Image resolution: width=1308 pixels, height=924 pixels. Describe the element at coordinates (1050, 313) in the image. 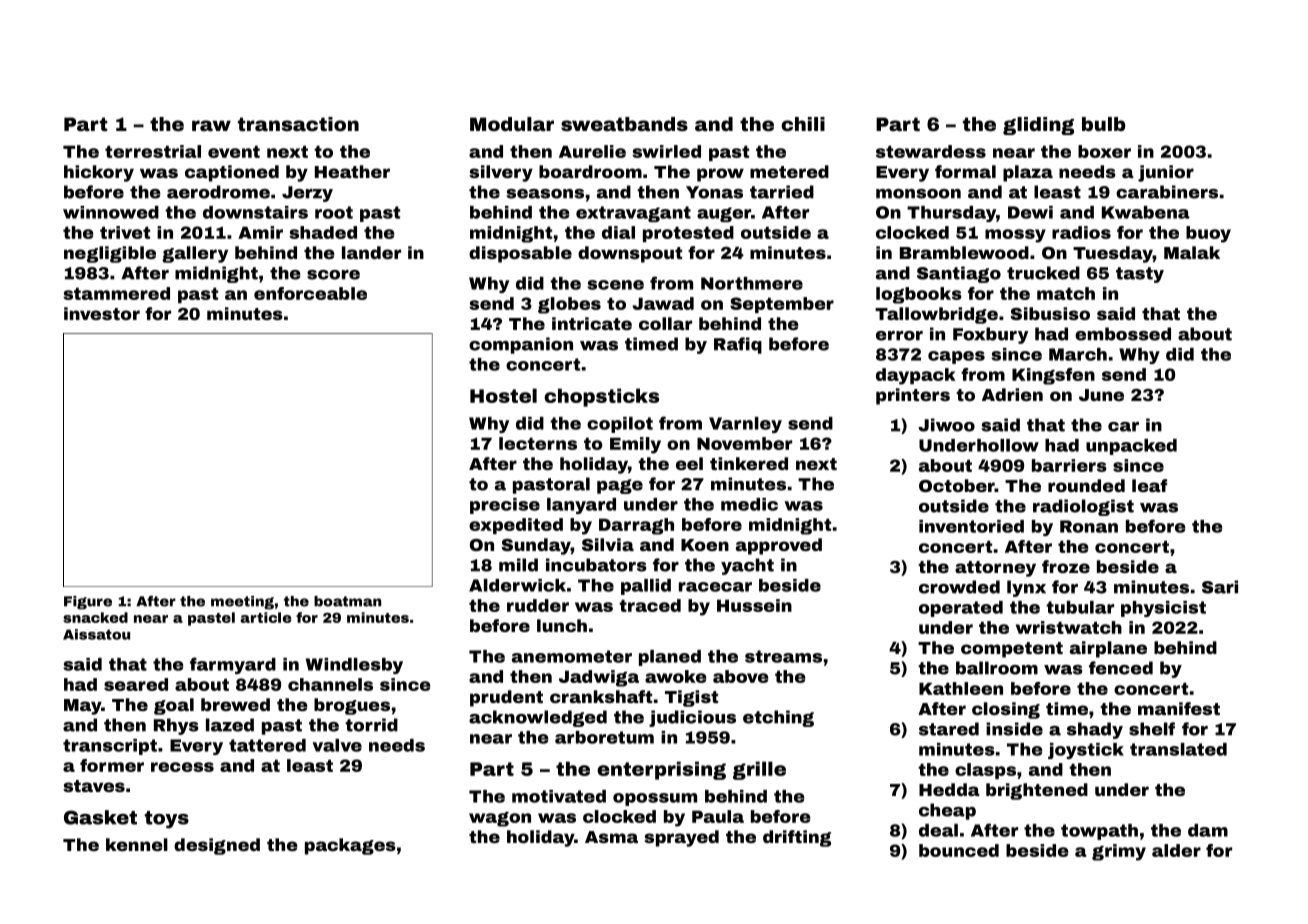

I see `Sibusiso` at that location.
